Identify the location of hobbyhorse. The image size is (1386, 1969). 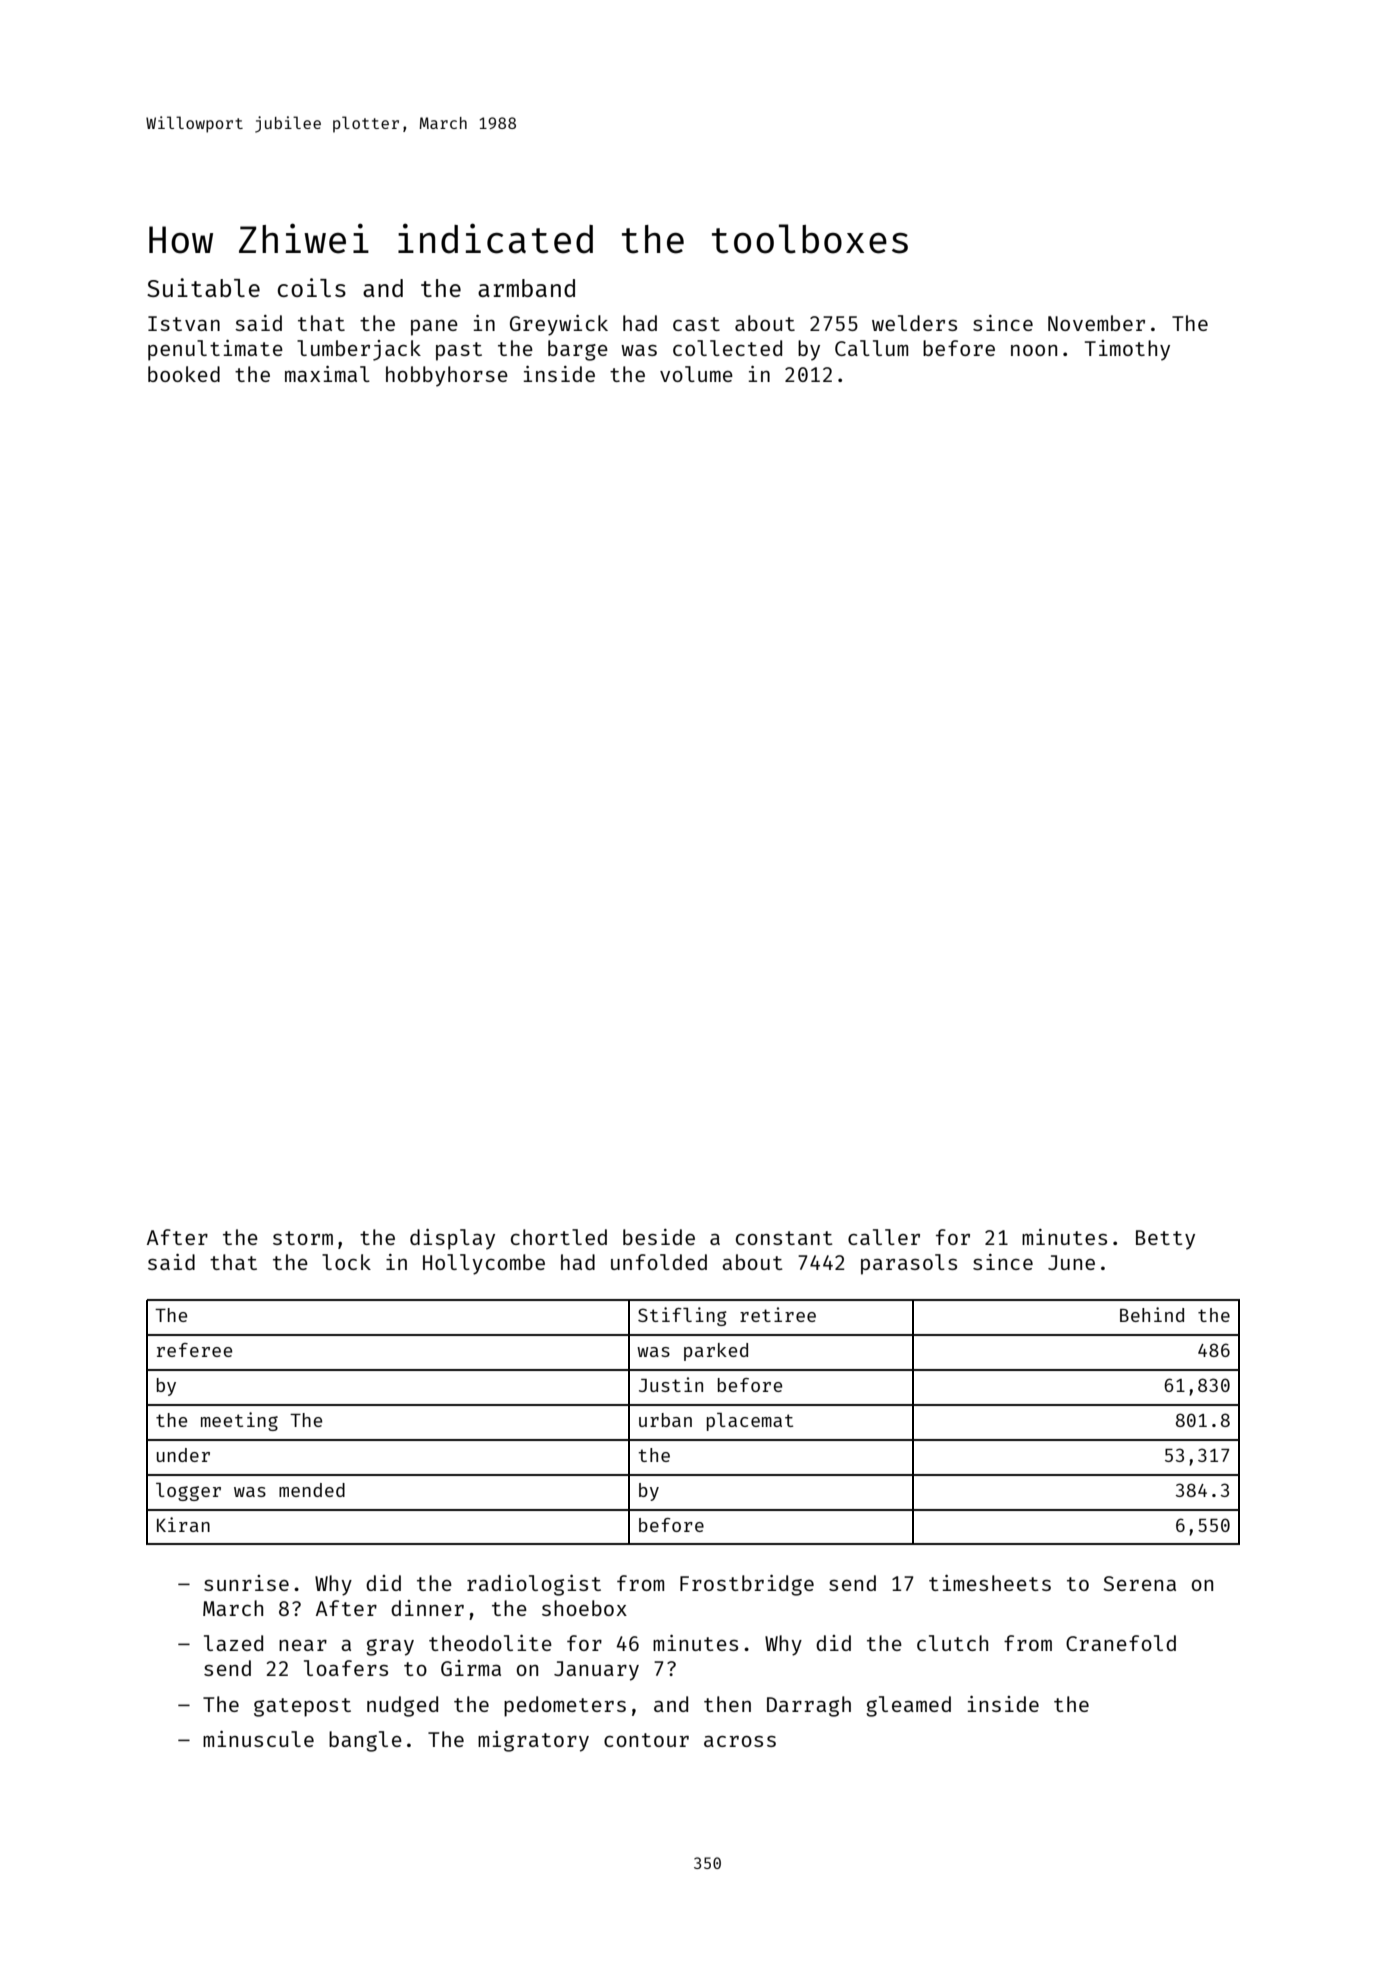
(447, 376).
